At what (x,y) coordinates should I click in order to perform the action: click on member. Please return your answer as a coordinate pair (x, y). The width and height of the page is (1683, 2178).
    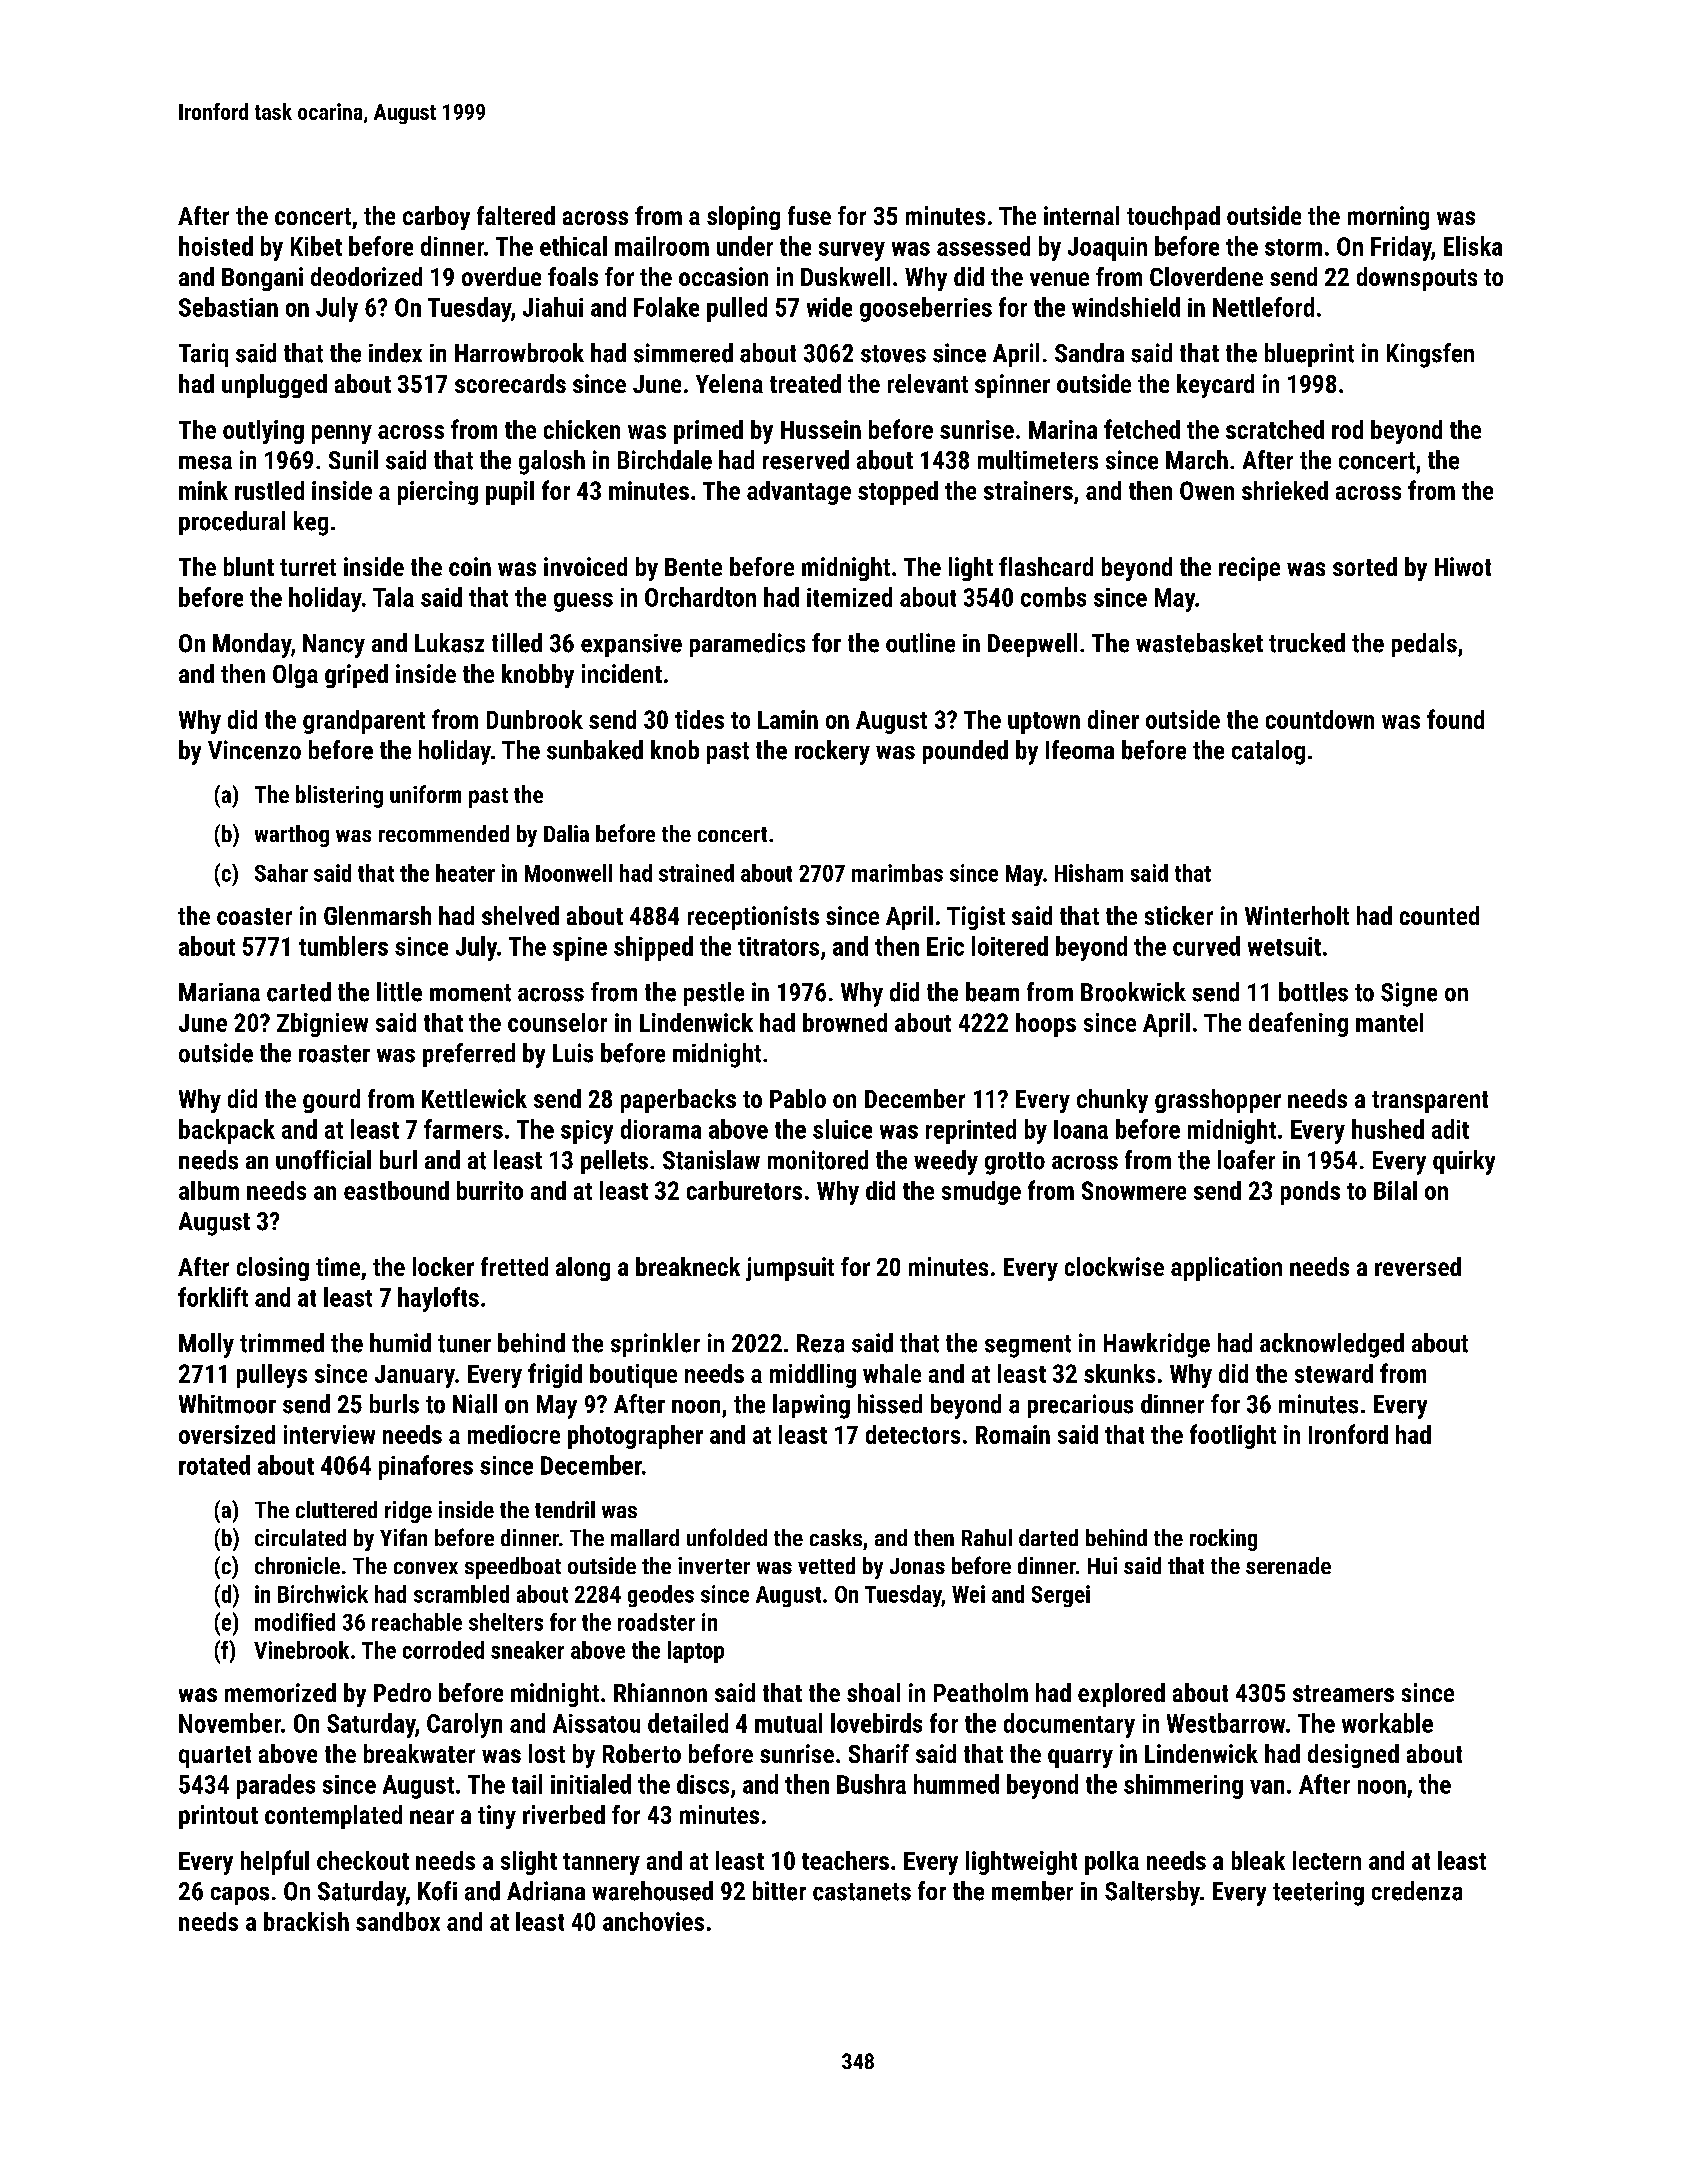
    Looking at the image, I should click on (1032, 1891).
